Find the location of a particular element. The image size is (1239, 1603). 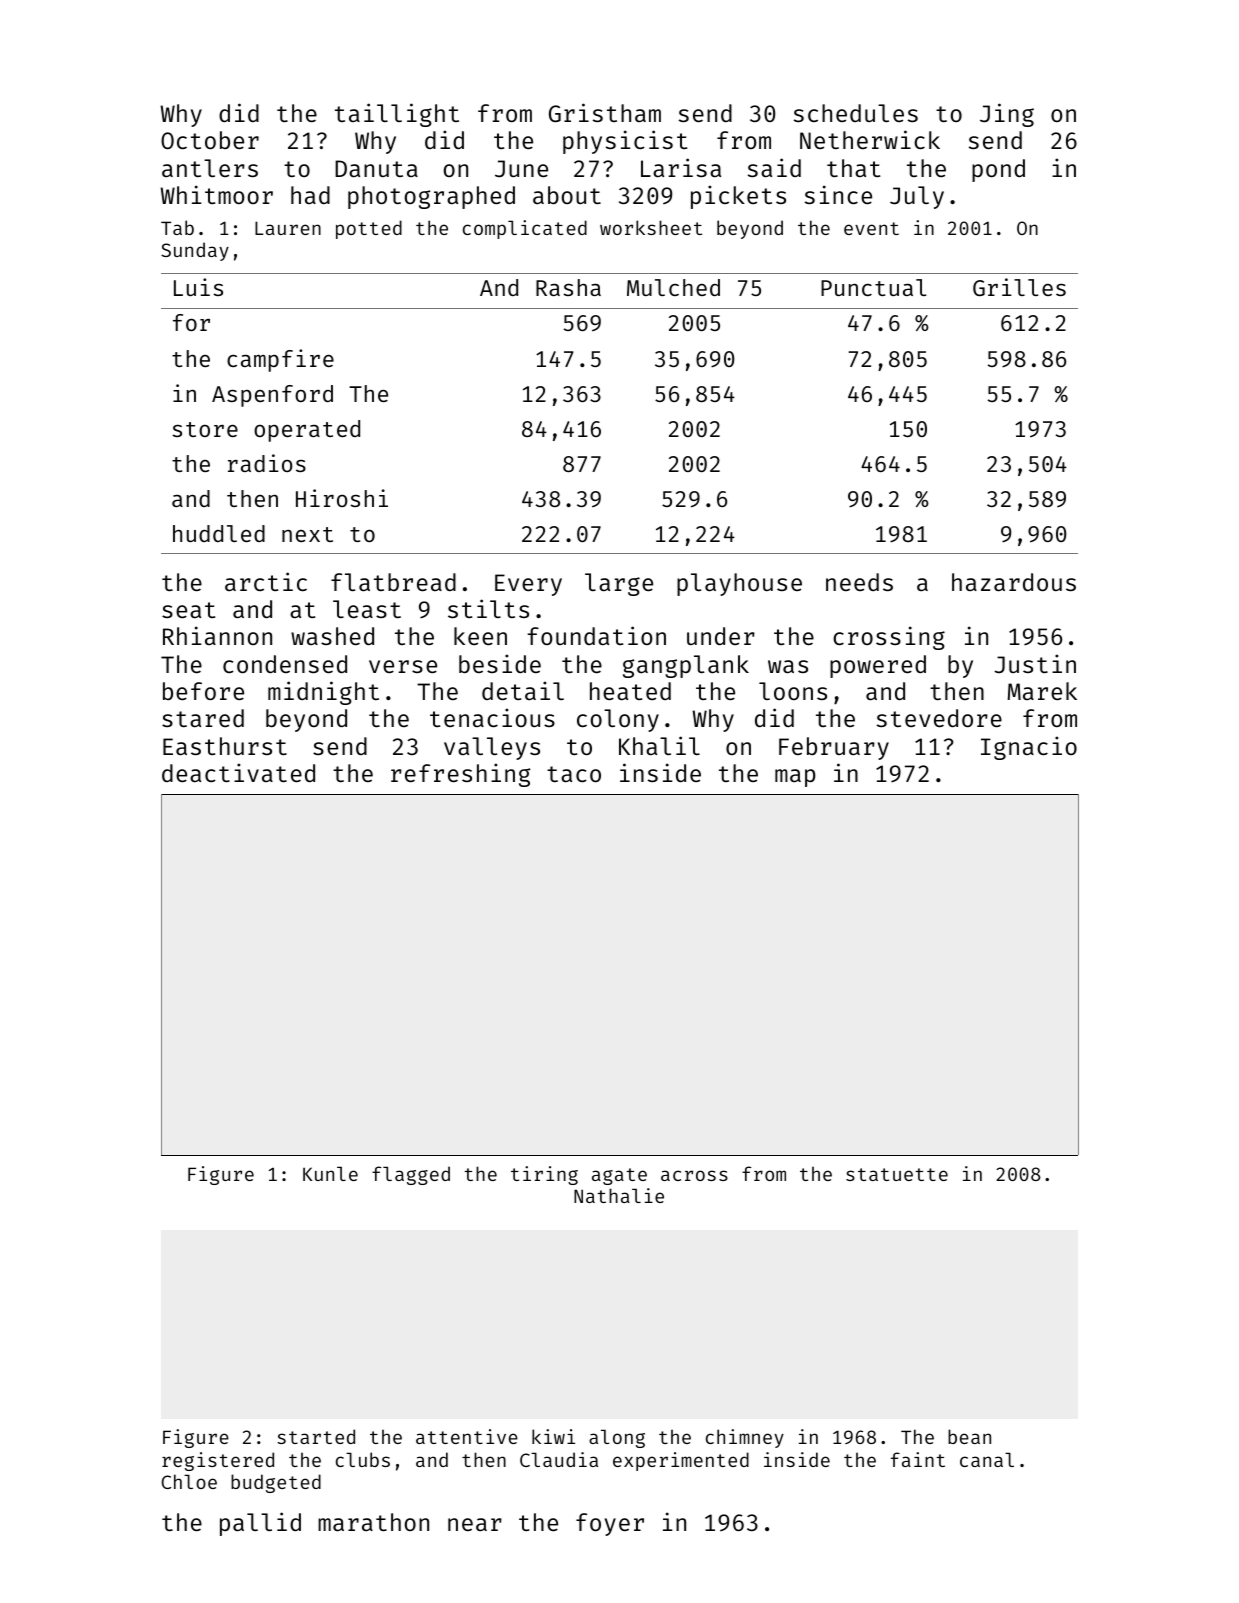

refreshing is located at coordinates (461, 775).
